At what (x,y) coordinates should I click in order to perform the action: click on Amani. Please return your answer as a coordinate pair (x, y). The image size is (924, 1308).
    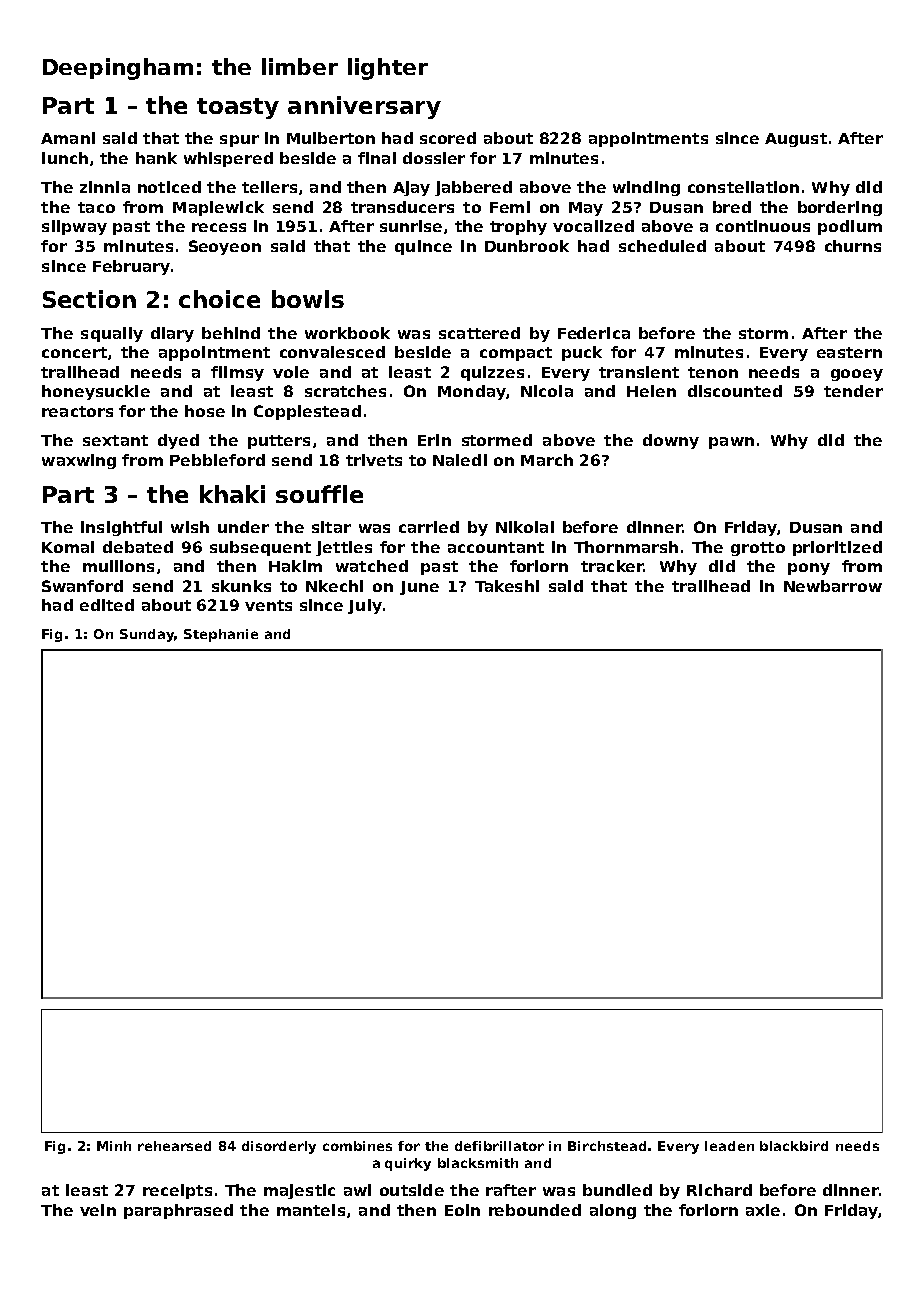
    Looking at the image, I should click on (68, 138).
